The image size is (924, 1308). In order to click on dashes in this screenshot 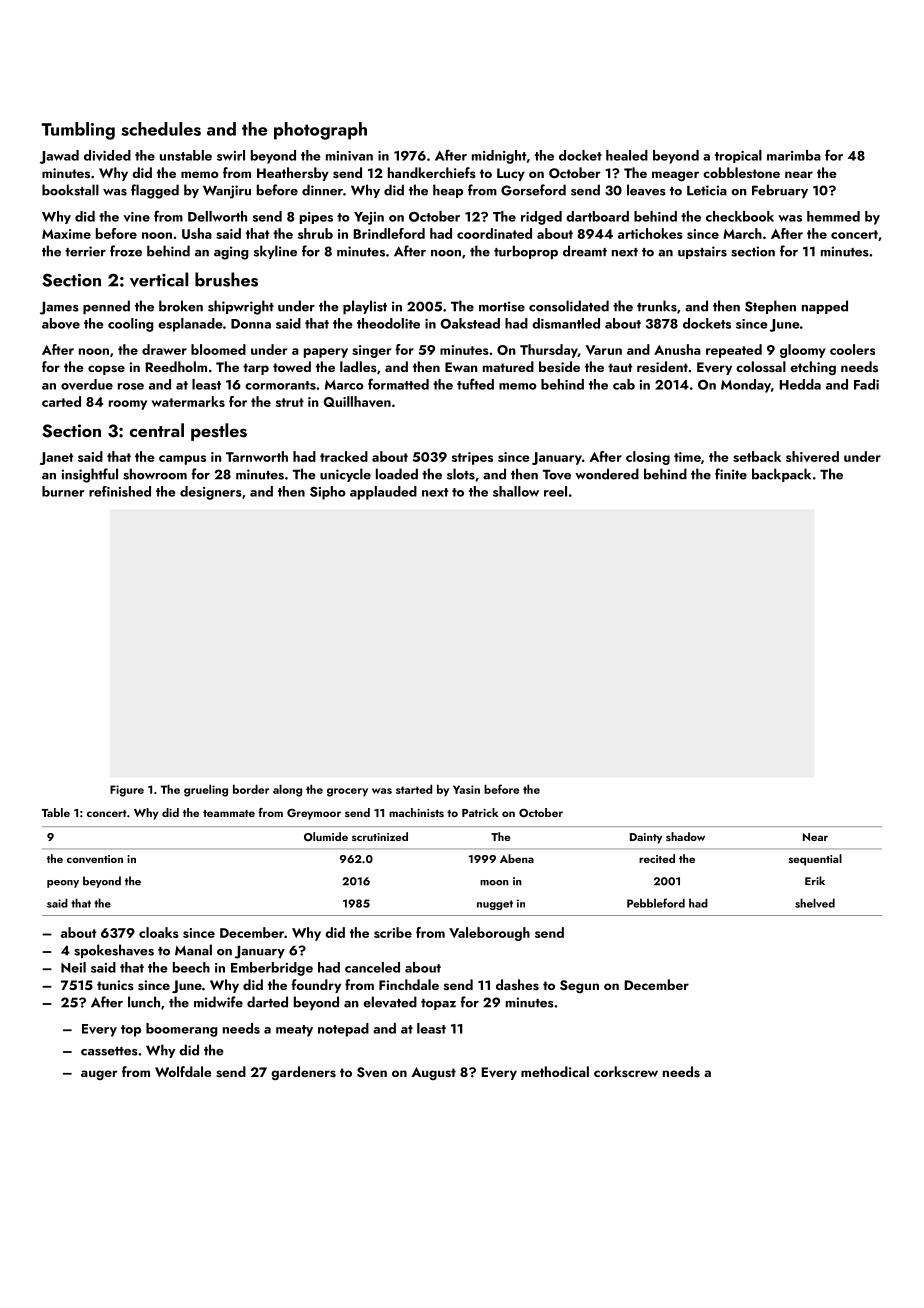, I will do `click(517, 985)`.
